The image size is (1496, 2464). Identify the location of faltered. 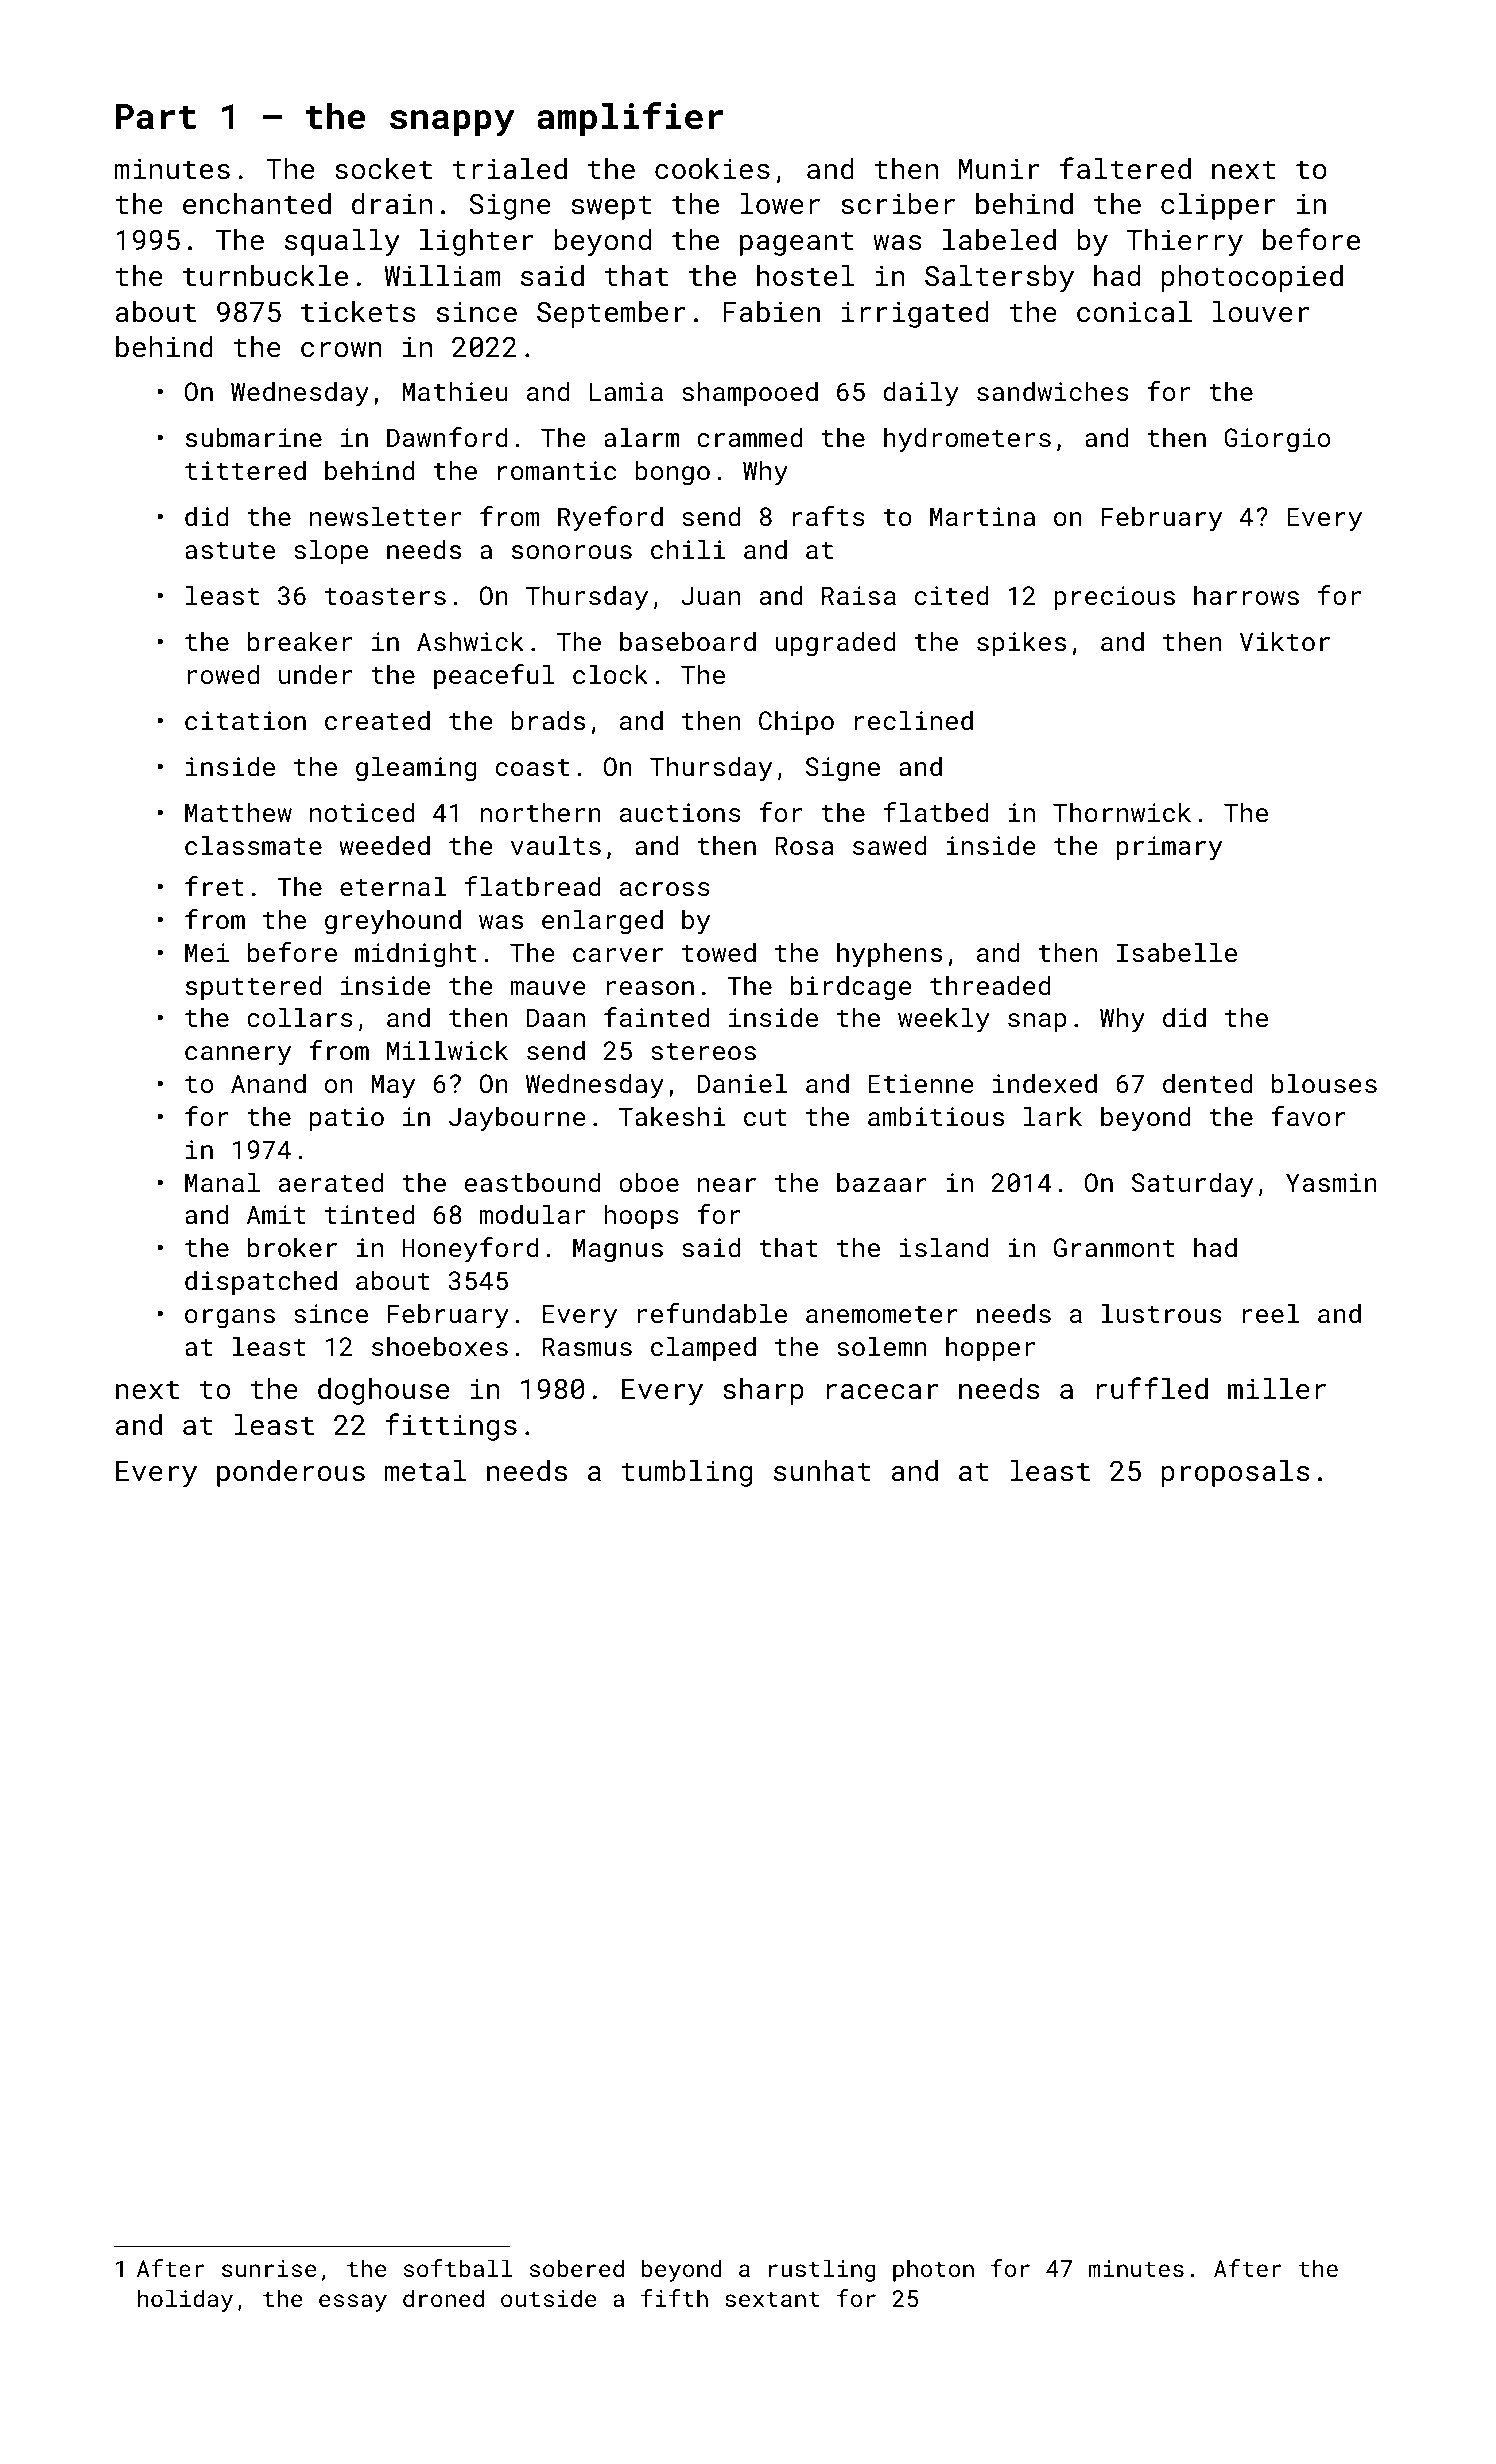
(1125, 168).
